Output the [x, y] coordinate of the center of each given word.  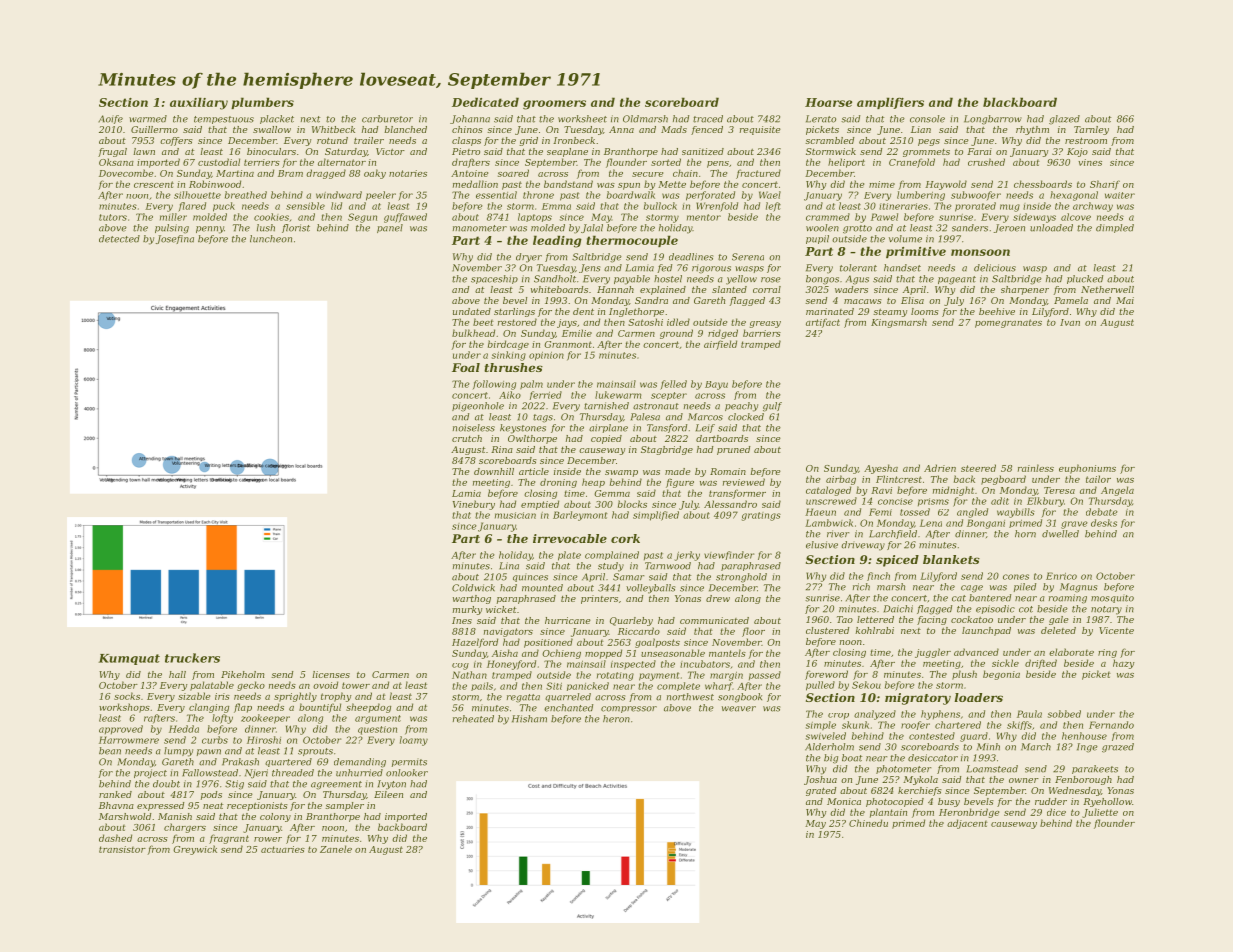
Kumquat [129, 659]
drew [718, 598]
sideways [1034, 218]
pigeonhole [478, 407]
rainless [1036, 468]
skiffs [1019, 725]
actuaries [283, 849]
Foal [466, 367]
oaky [375, 174]
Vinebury [474, 505]
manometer [480, 228]
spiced [897, 561]
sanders [970, 228]
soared [513, 173]
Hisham [529, 719]
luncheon [271, 239]
